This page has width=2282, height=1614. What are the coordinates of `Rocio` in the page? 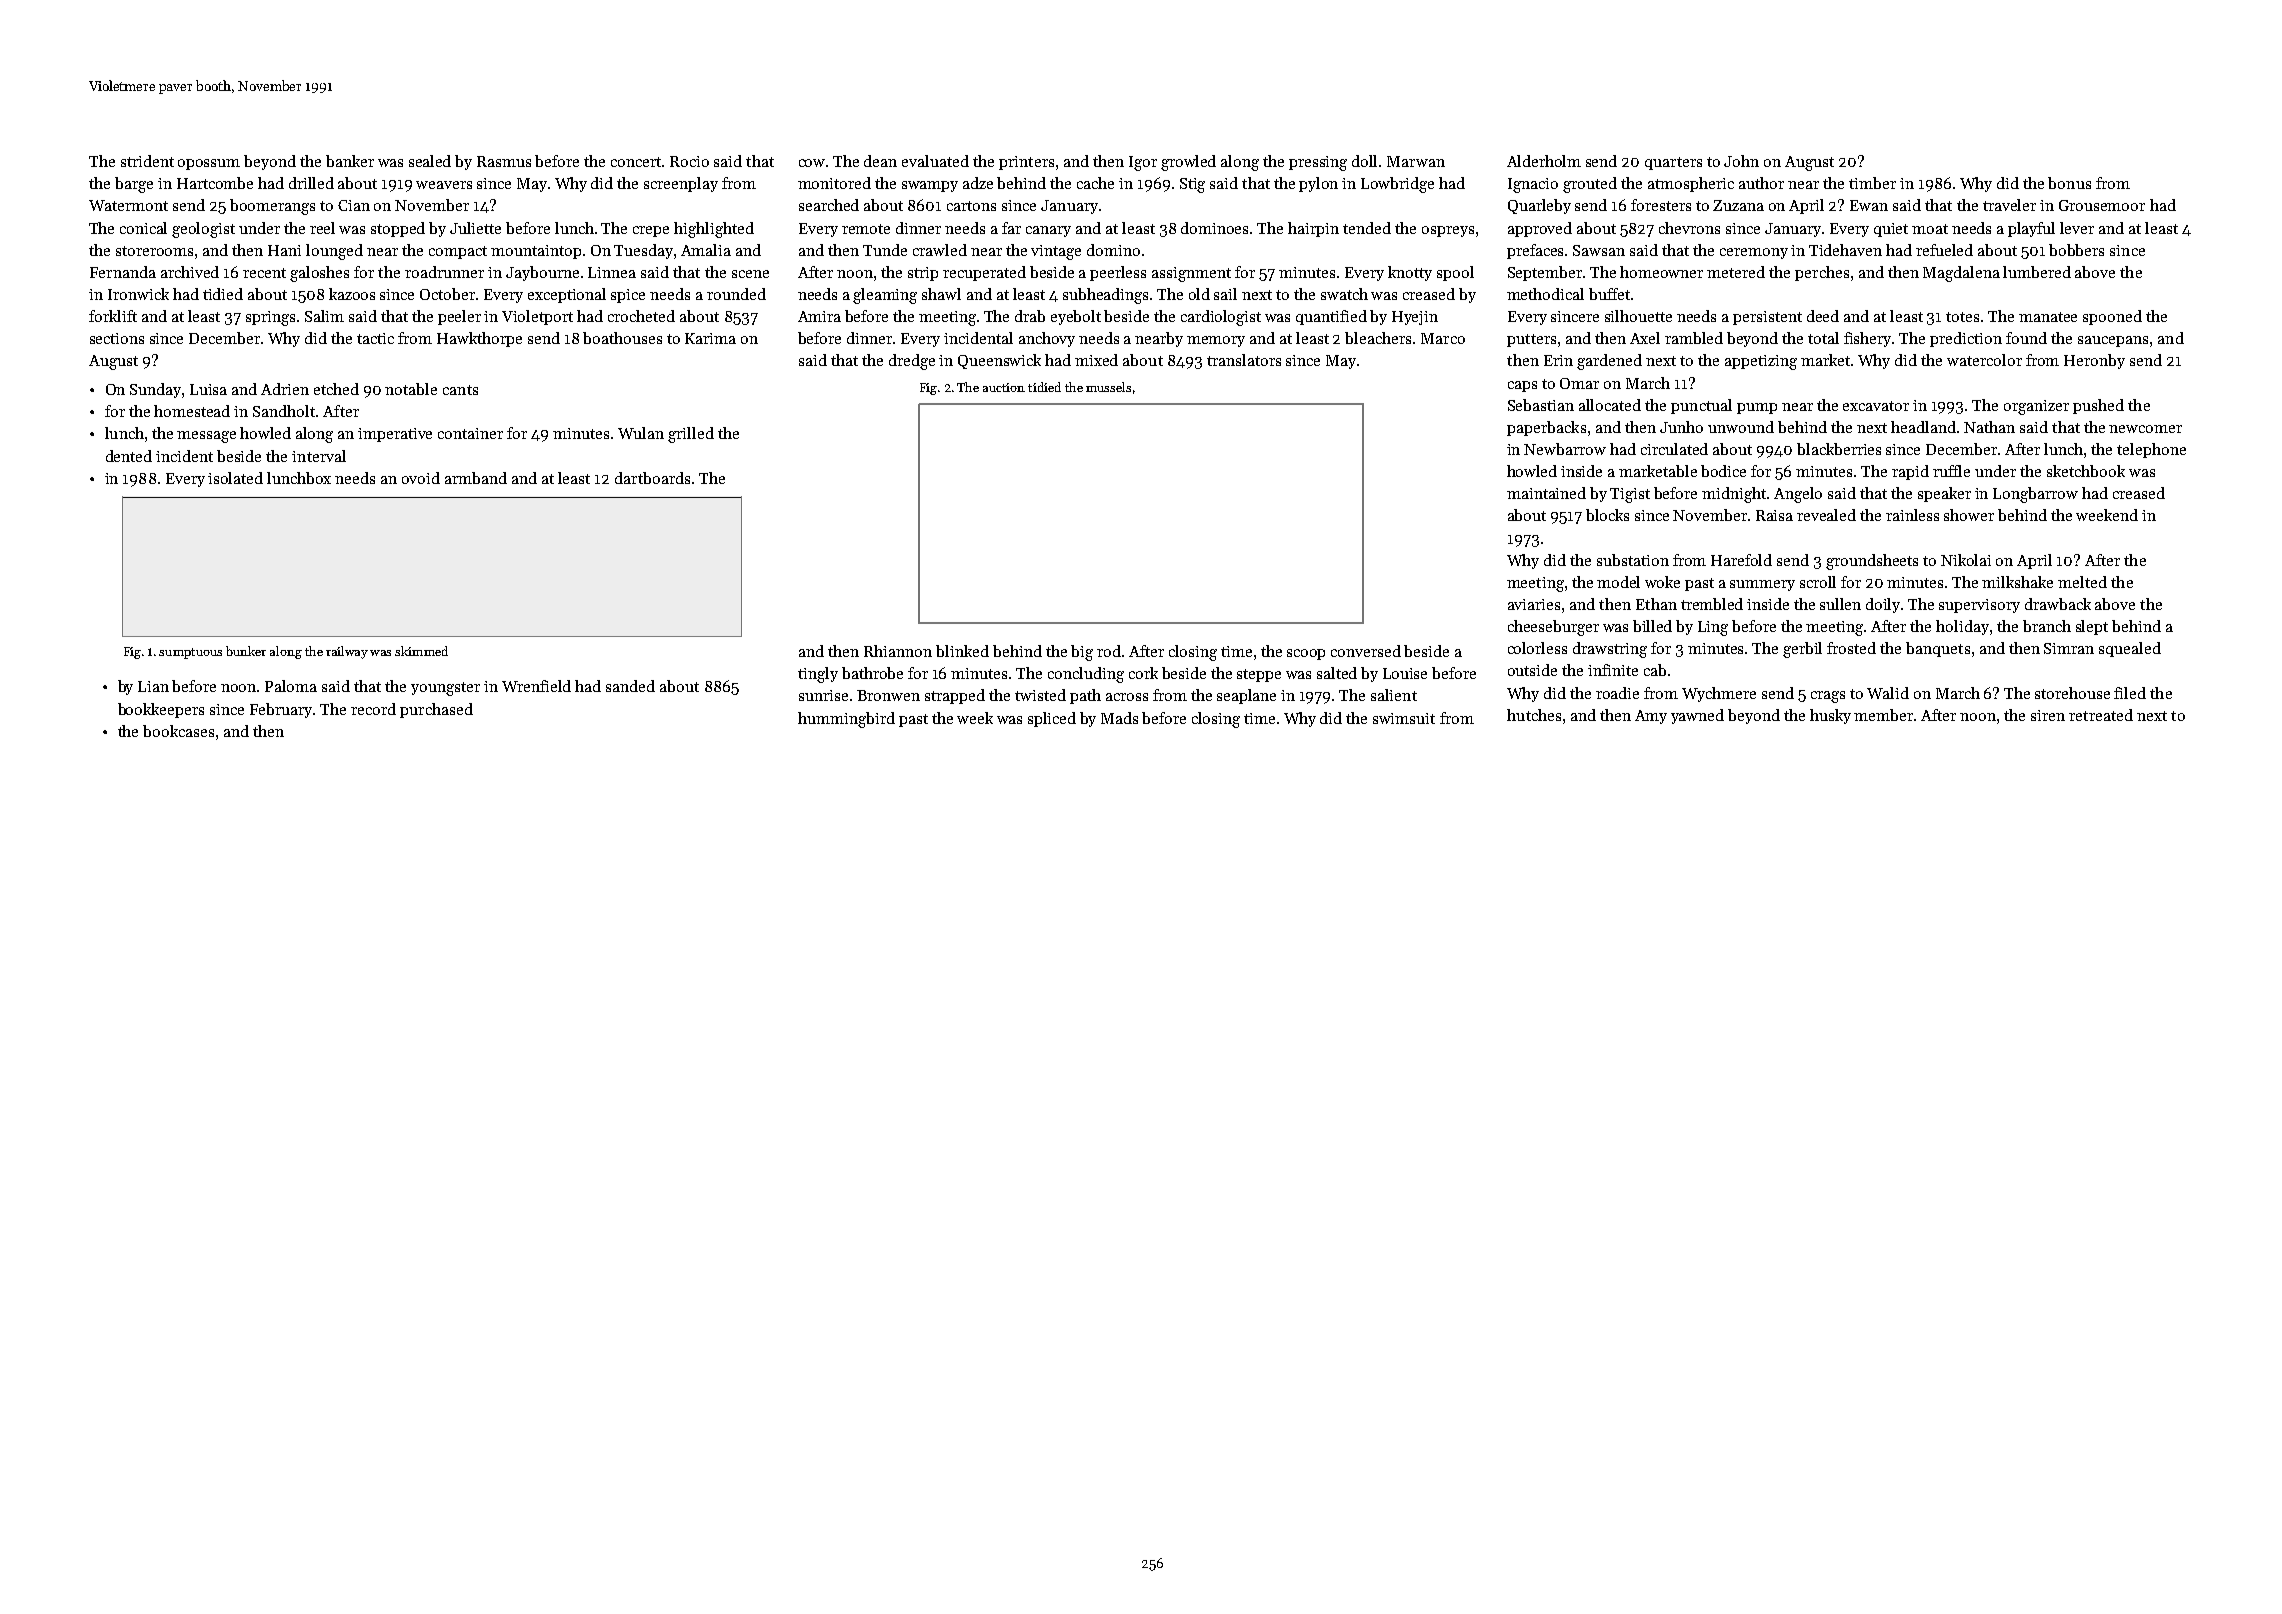 It's located at (689, 161).
